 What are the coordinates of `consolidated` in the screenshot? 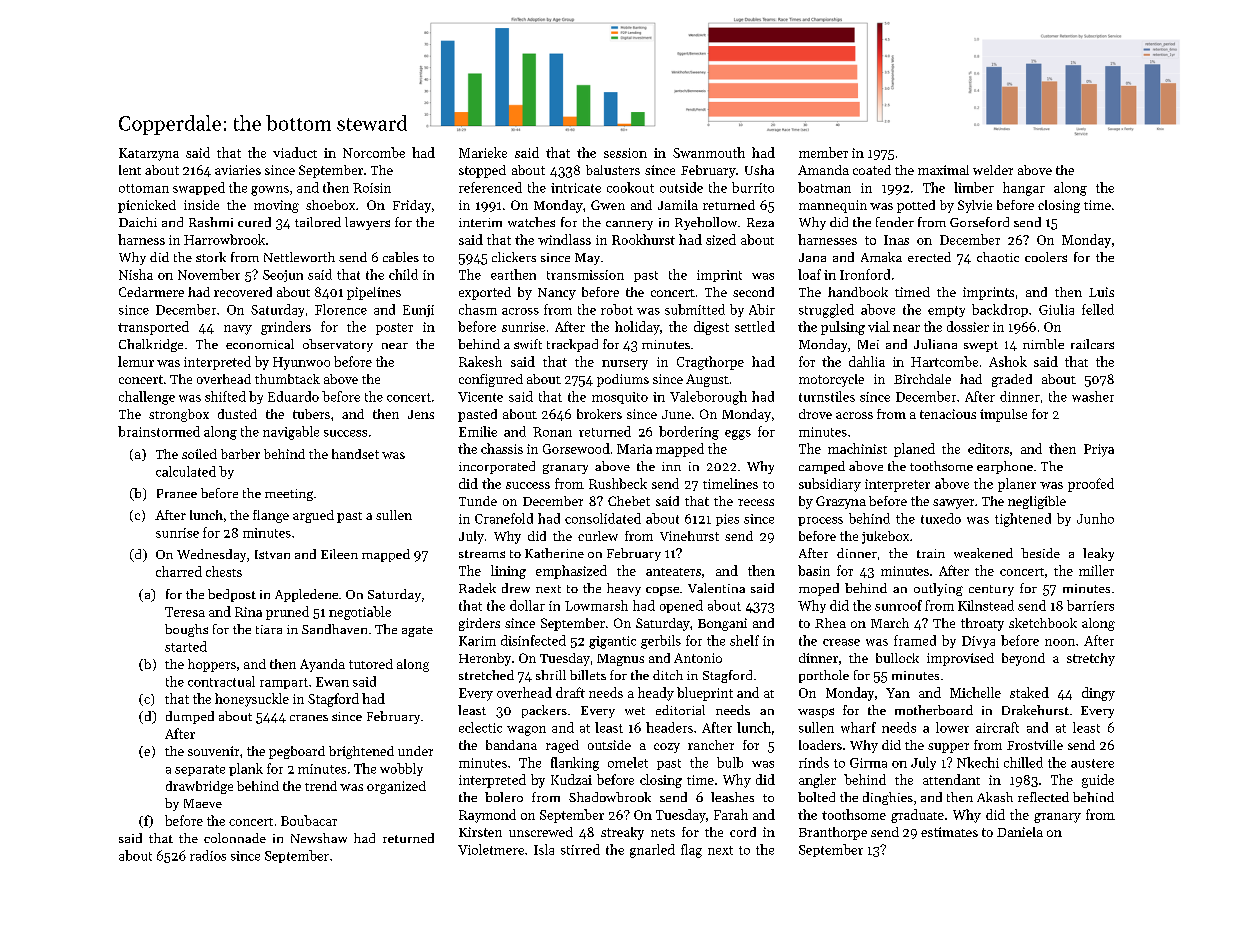 It's located at (603, 518).
